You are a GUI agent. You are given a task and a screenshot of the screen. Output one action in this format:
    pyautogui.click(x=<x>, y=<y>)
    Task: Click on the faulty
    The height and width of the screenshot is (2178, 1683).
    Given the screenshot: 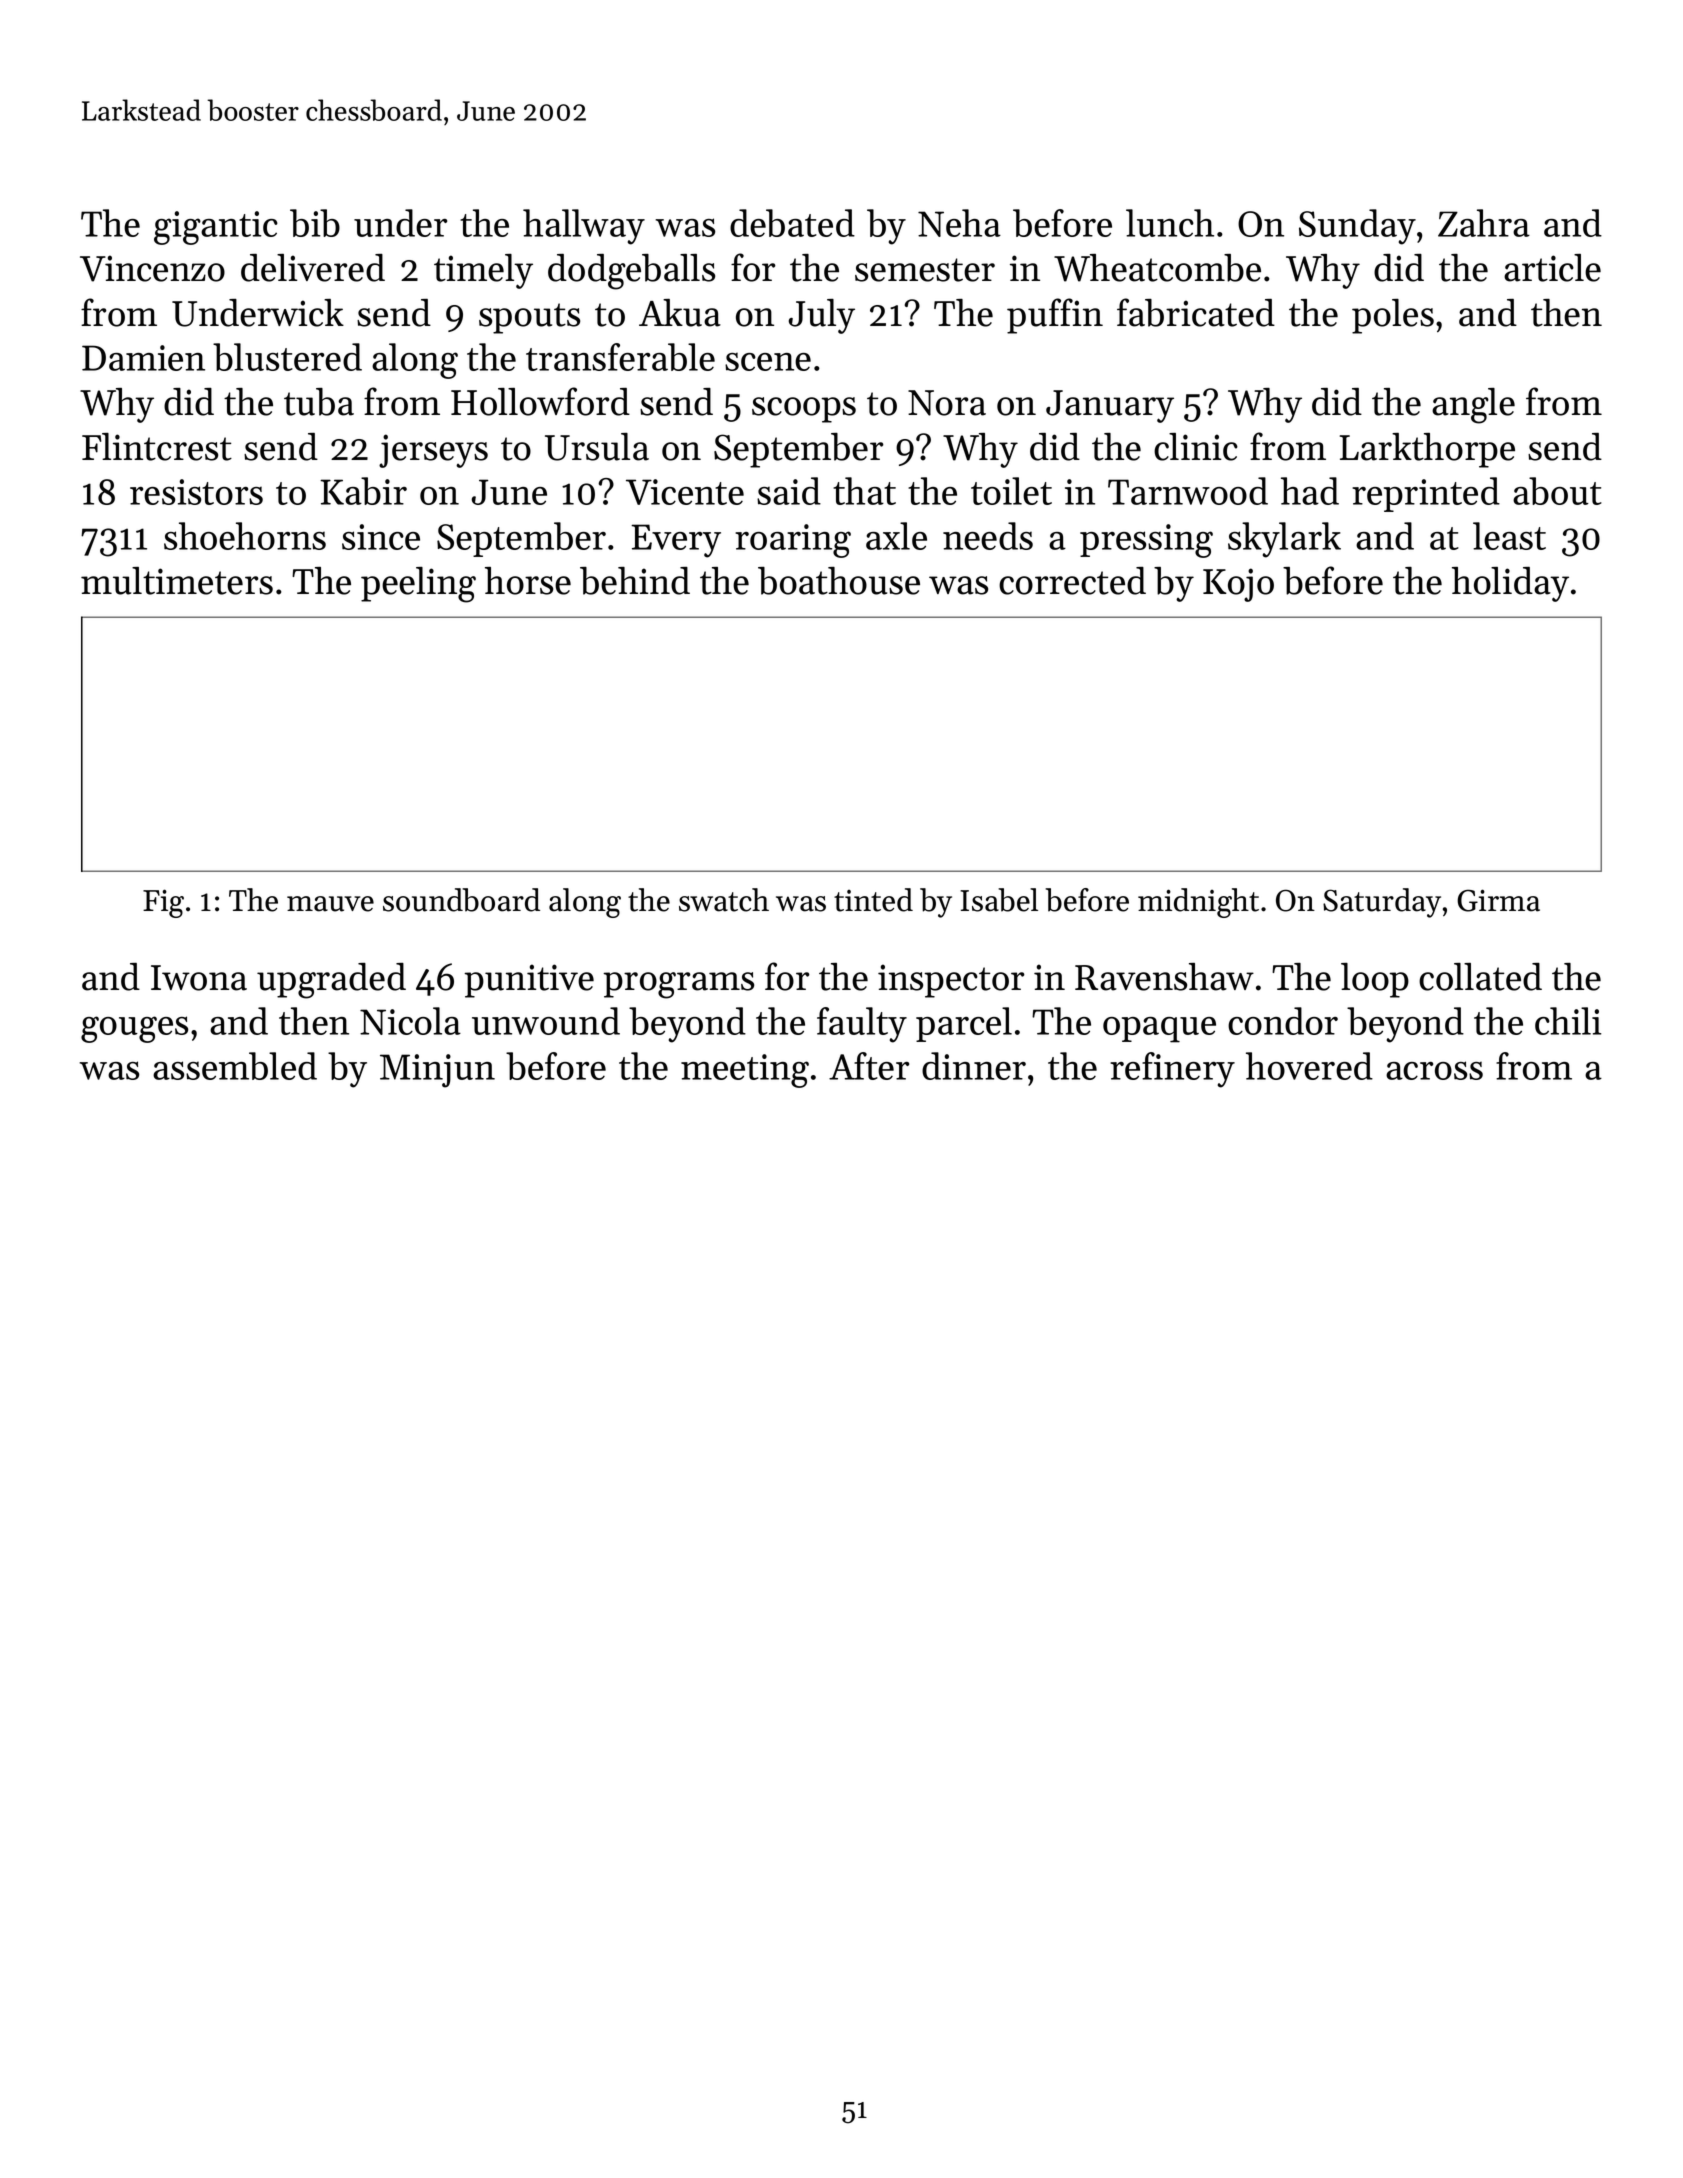 What is the action you would take?
    pyautogui.click(x=862, y=1025)
